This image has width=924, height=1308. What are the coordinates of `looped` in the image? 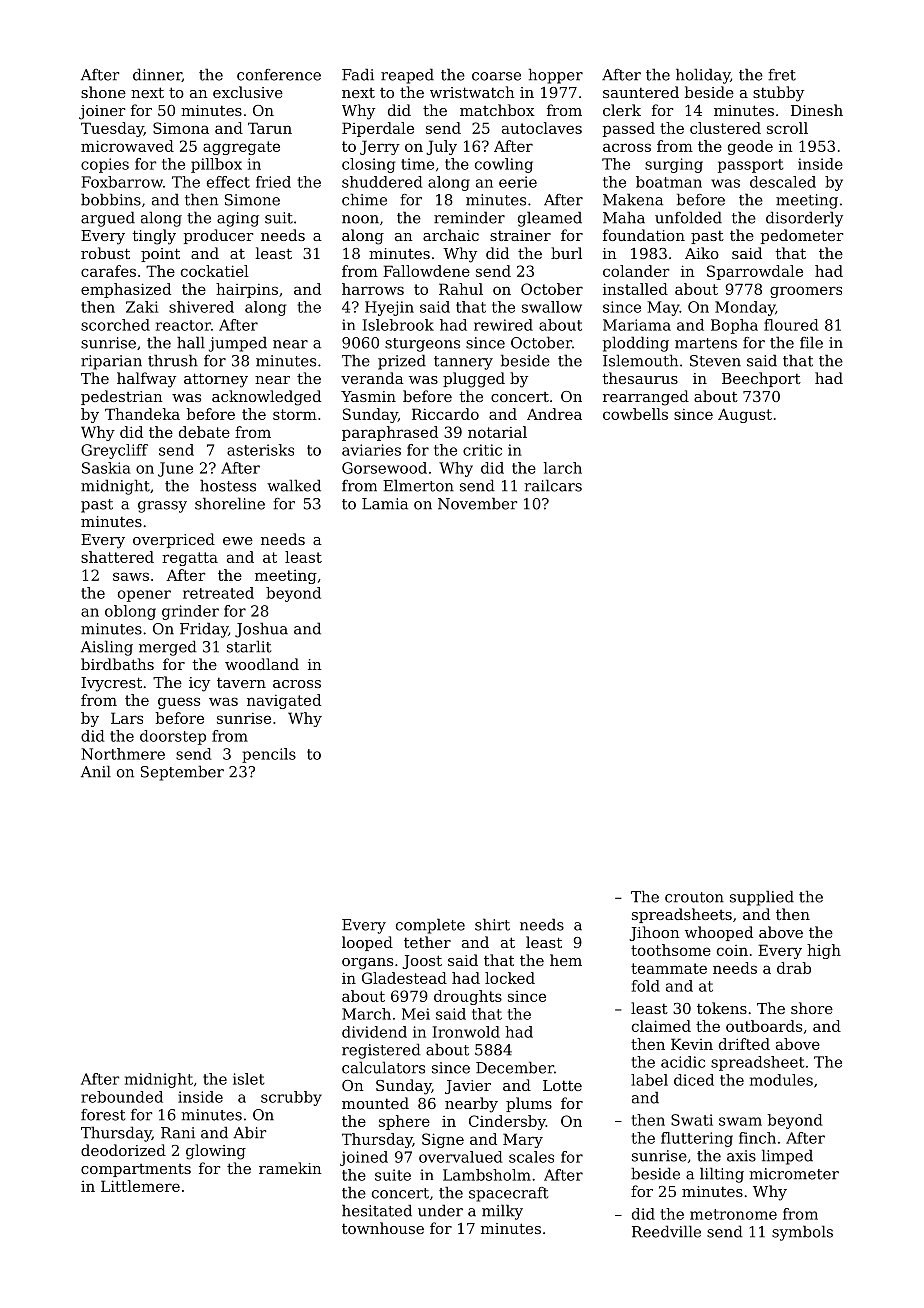 It's located at (367, 943).
